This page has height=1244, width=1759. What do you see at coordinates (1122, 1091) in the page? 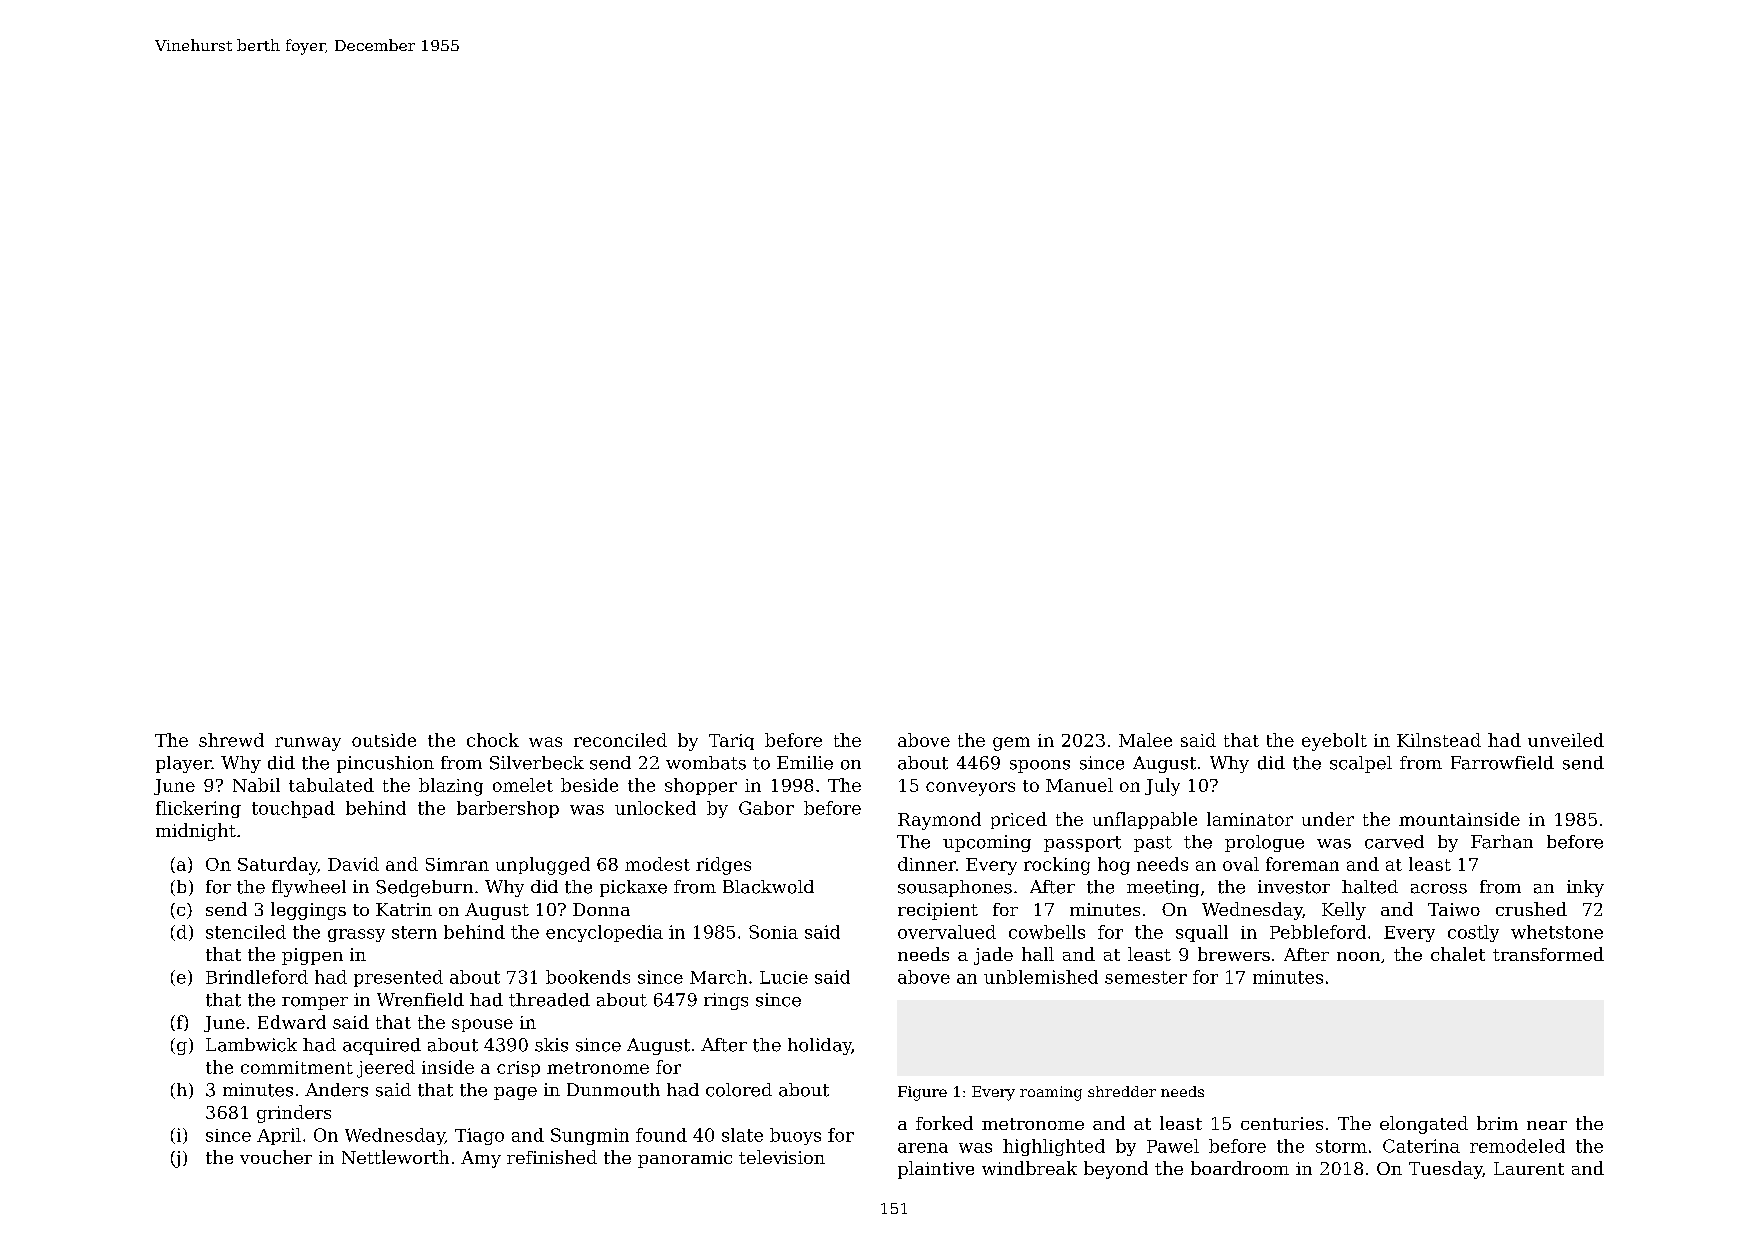
I see `shredder` at bounding box center [1122, 1091].
